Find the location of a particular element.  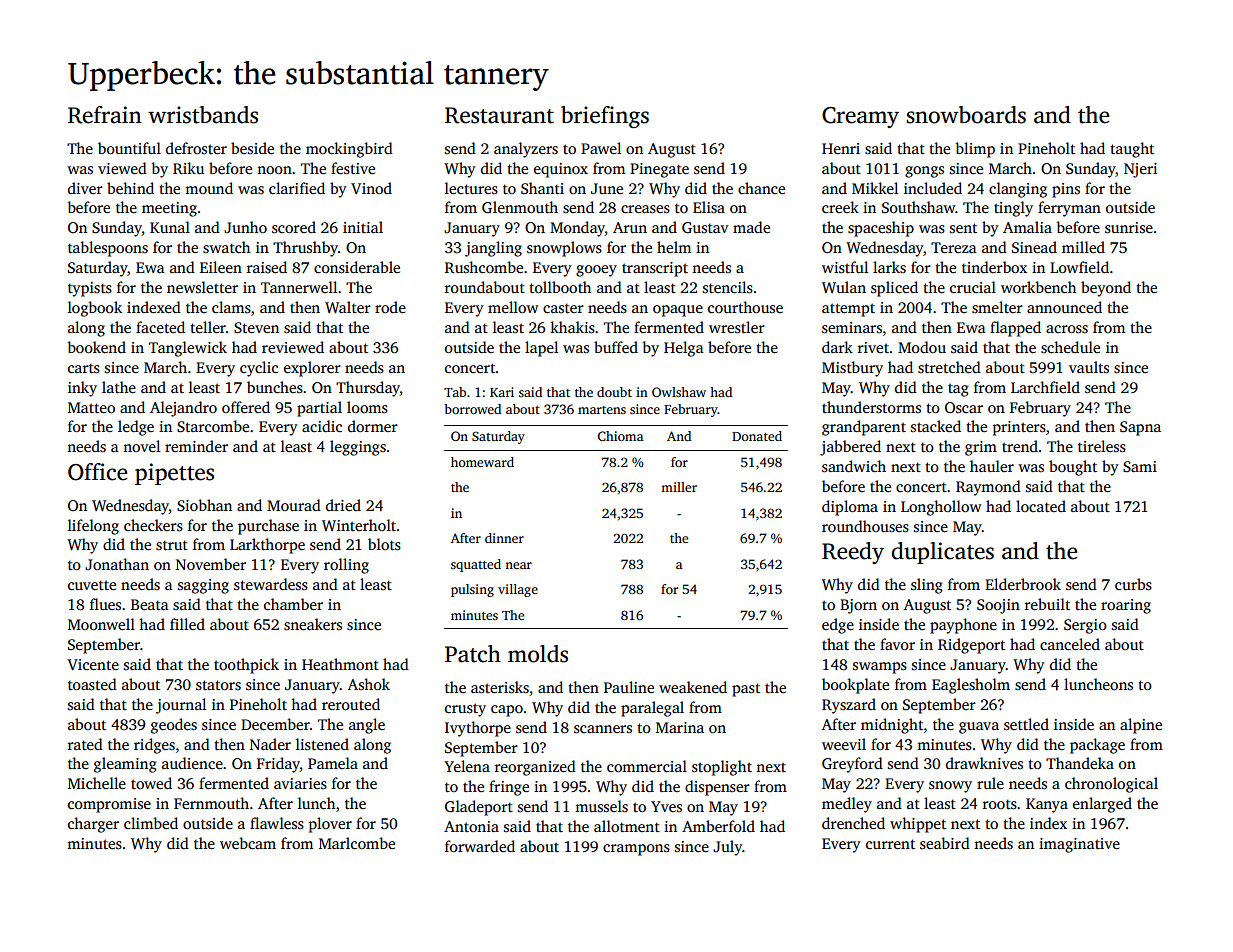

offered is located at coordinates (246, 407).
